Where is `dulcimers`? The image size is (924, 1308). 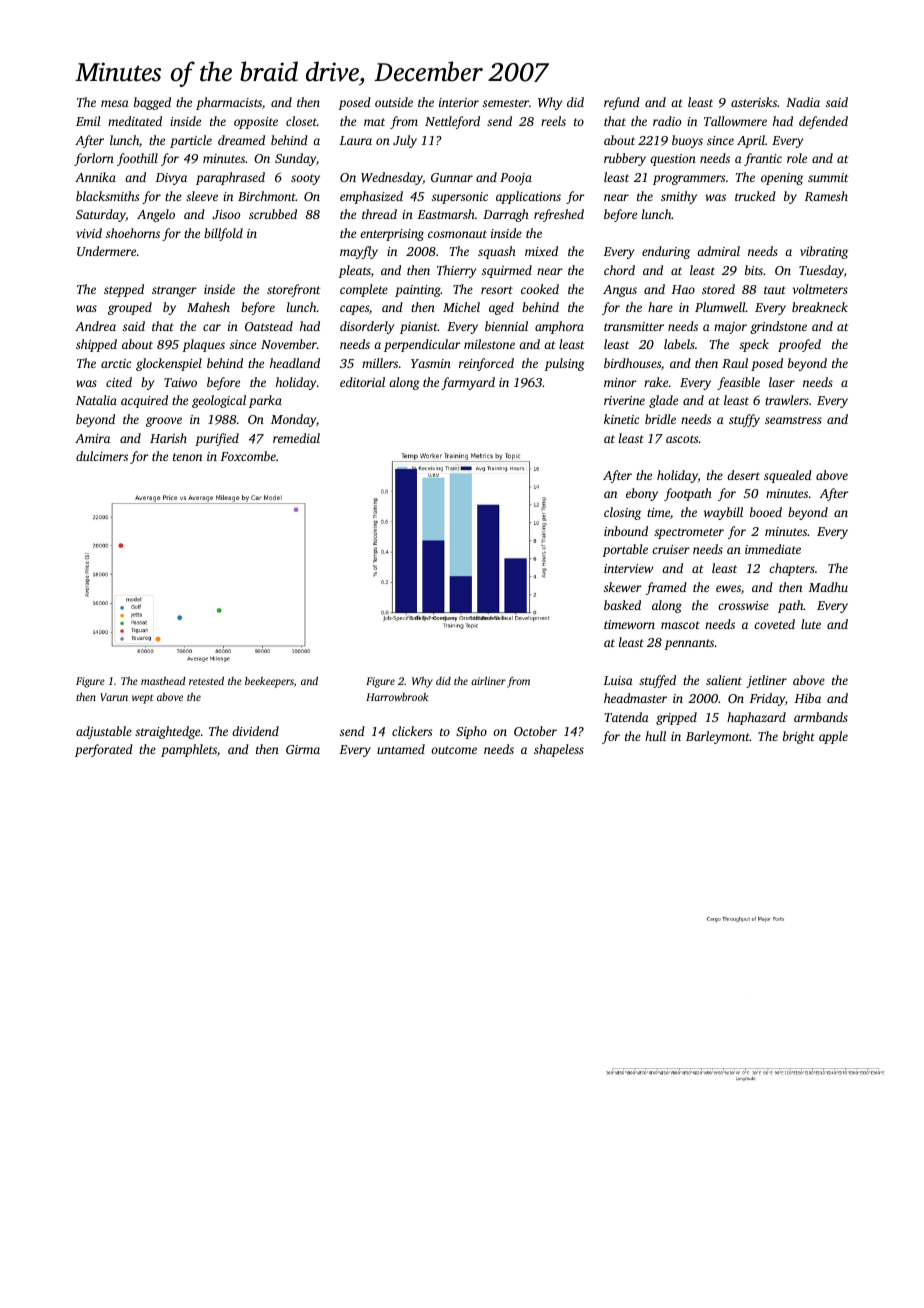
dulcimers is located at coordinates (102, 456).
